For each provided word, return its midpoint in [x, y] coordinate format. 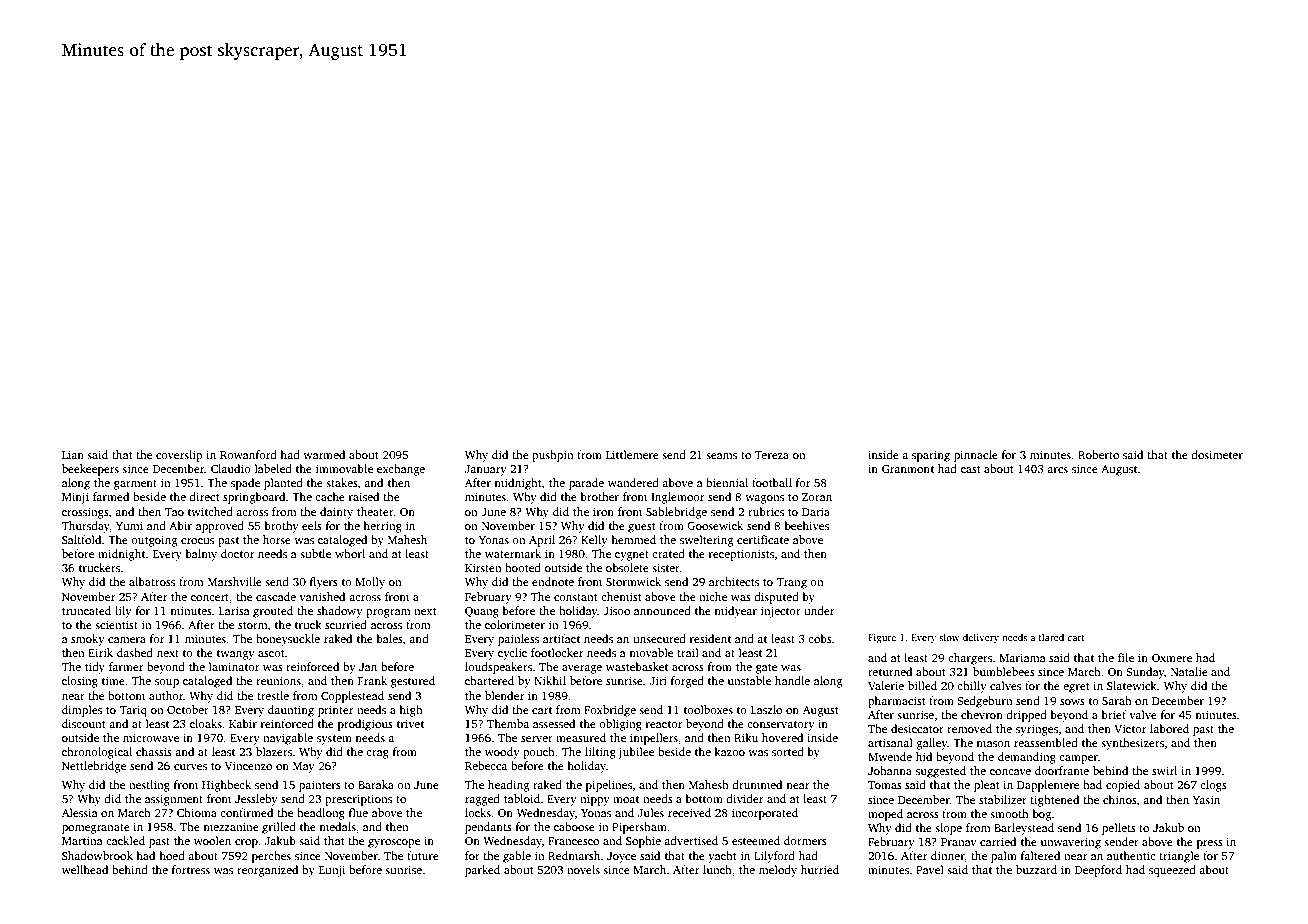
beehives [807, 525]
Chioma [197, 812]
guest [642, 528]
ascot [271, 653]
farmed [111, 496]
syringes [1037, 730]
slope [948, 829]
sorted [788, 751]
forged [687, 682]
